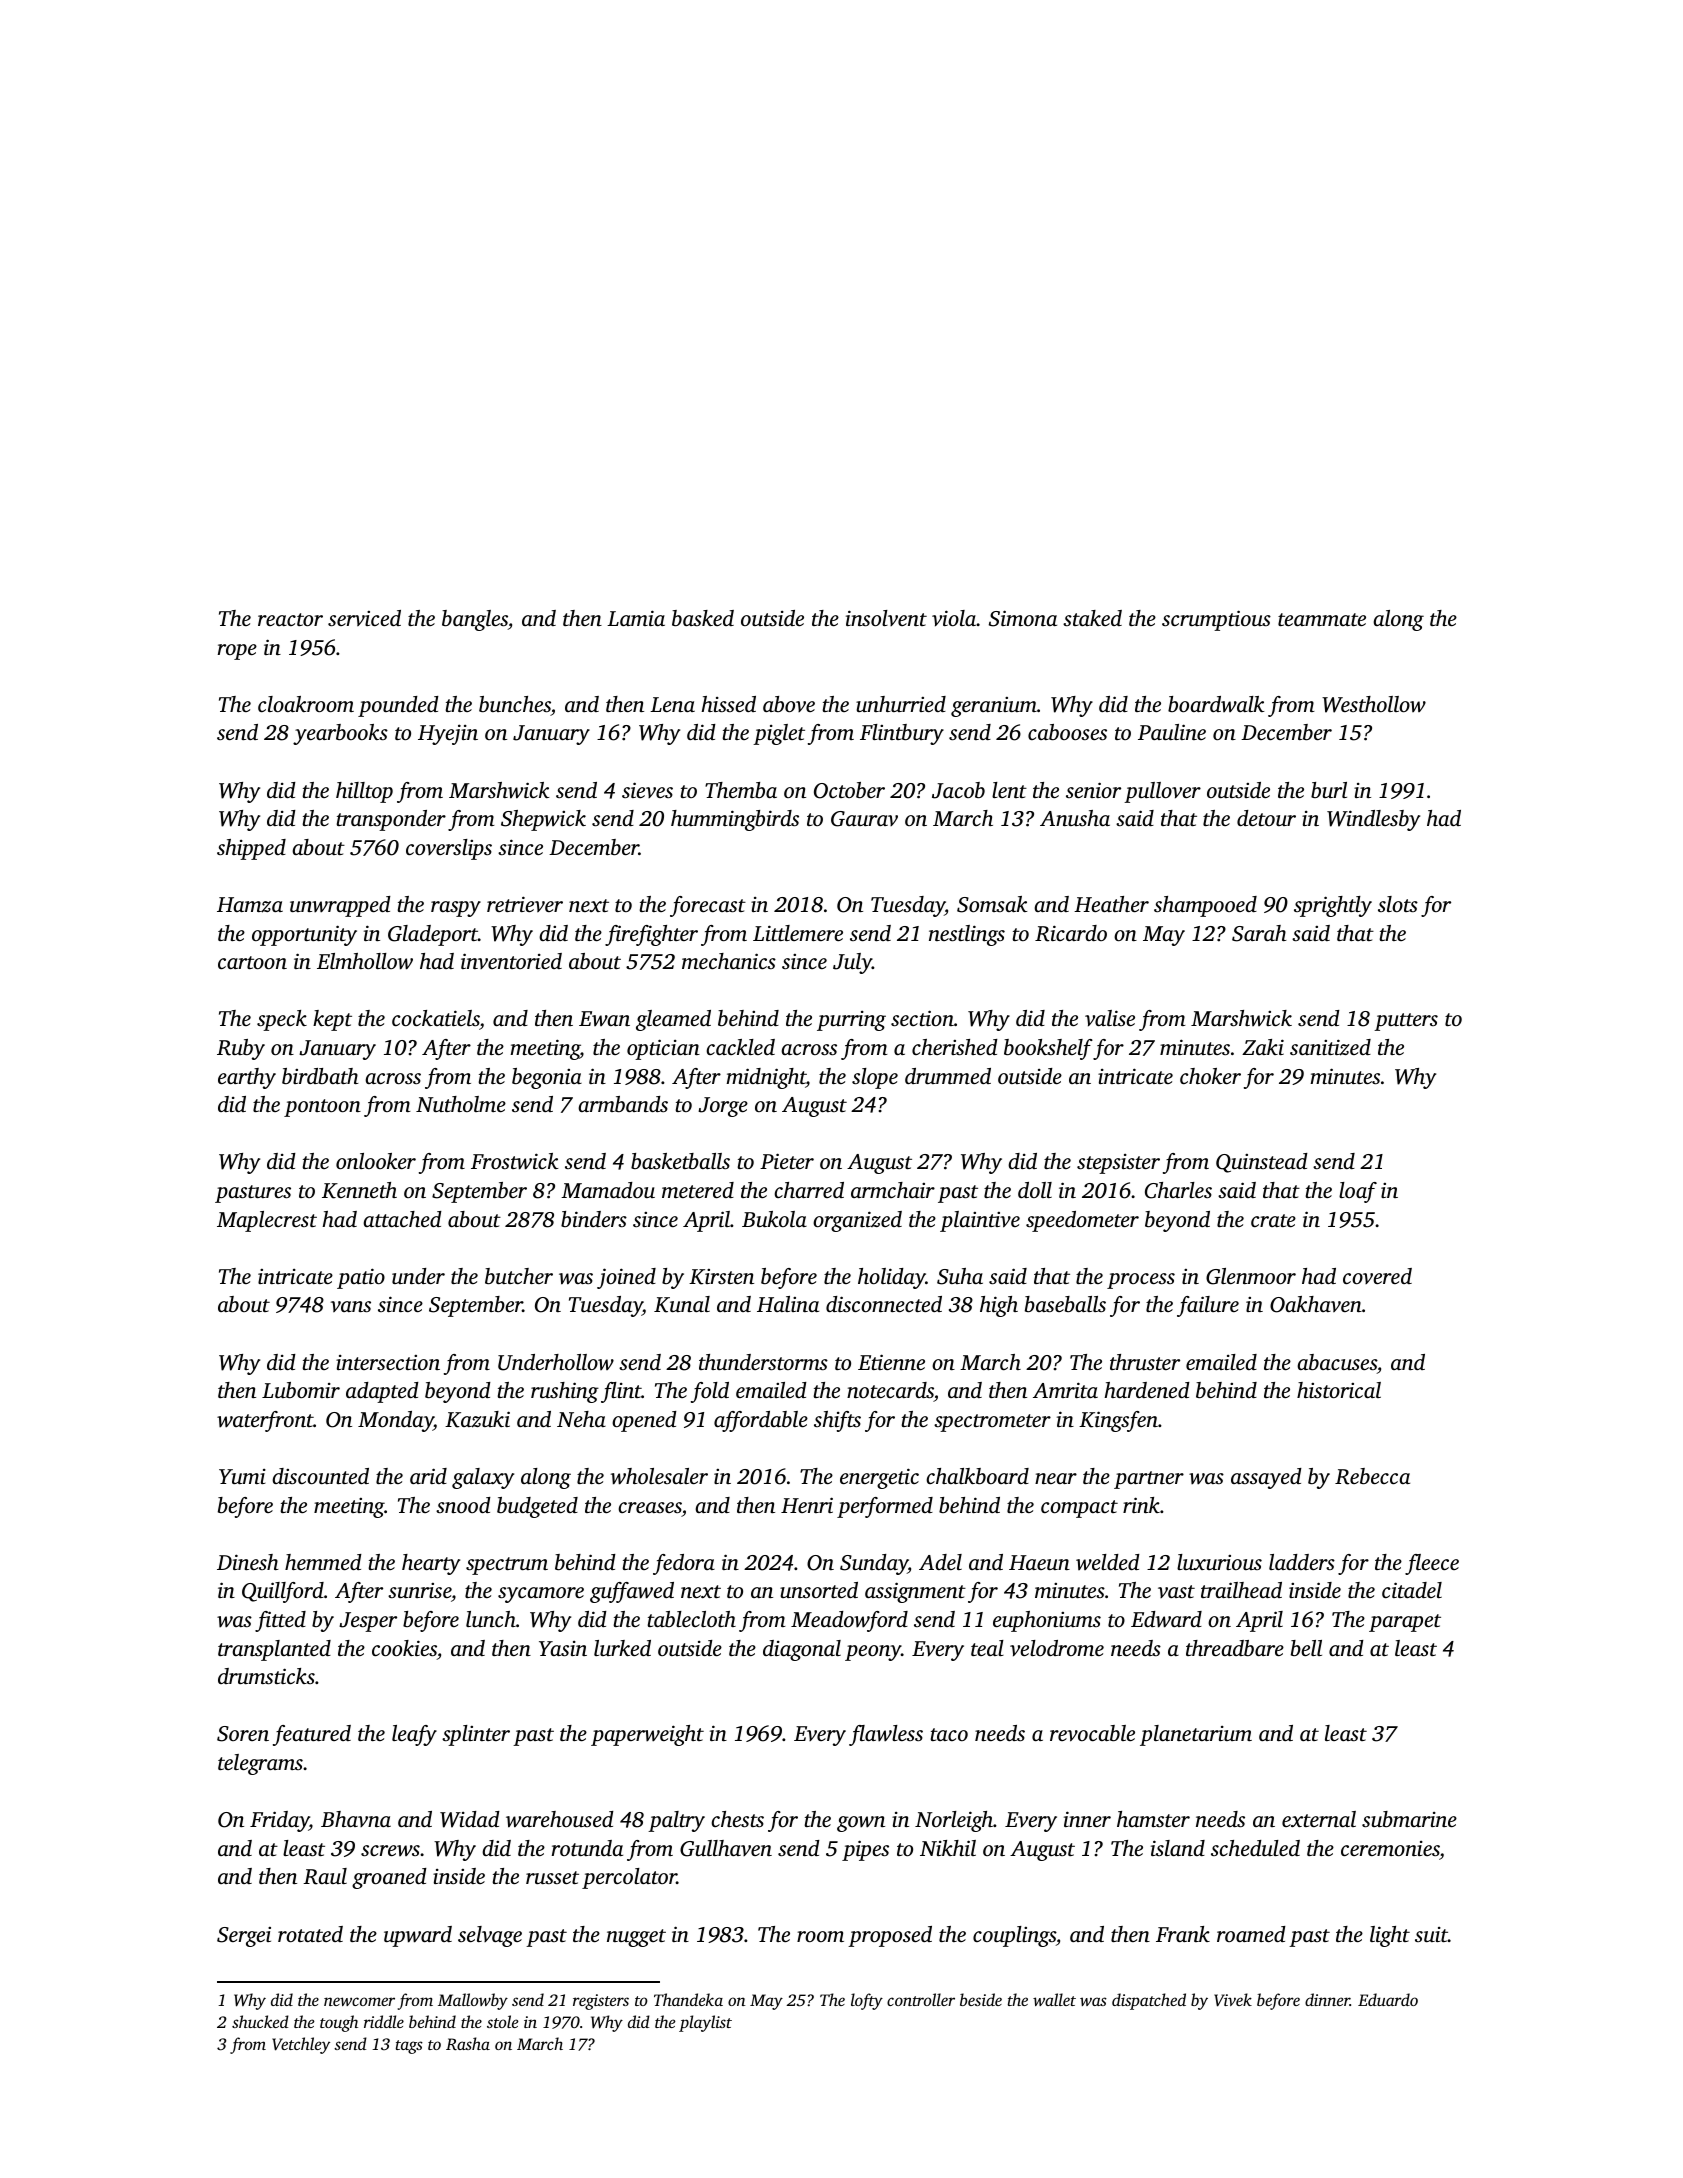  What do you see at coordinates (1388, 1999) in the page?
I see `Eduardo` at bounding box center [1388, 1999].
